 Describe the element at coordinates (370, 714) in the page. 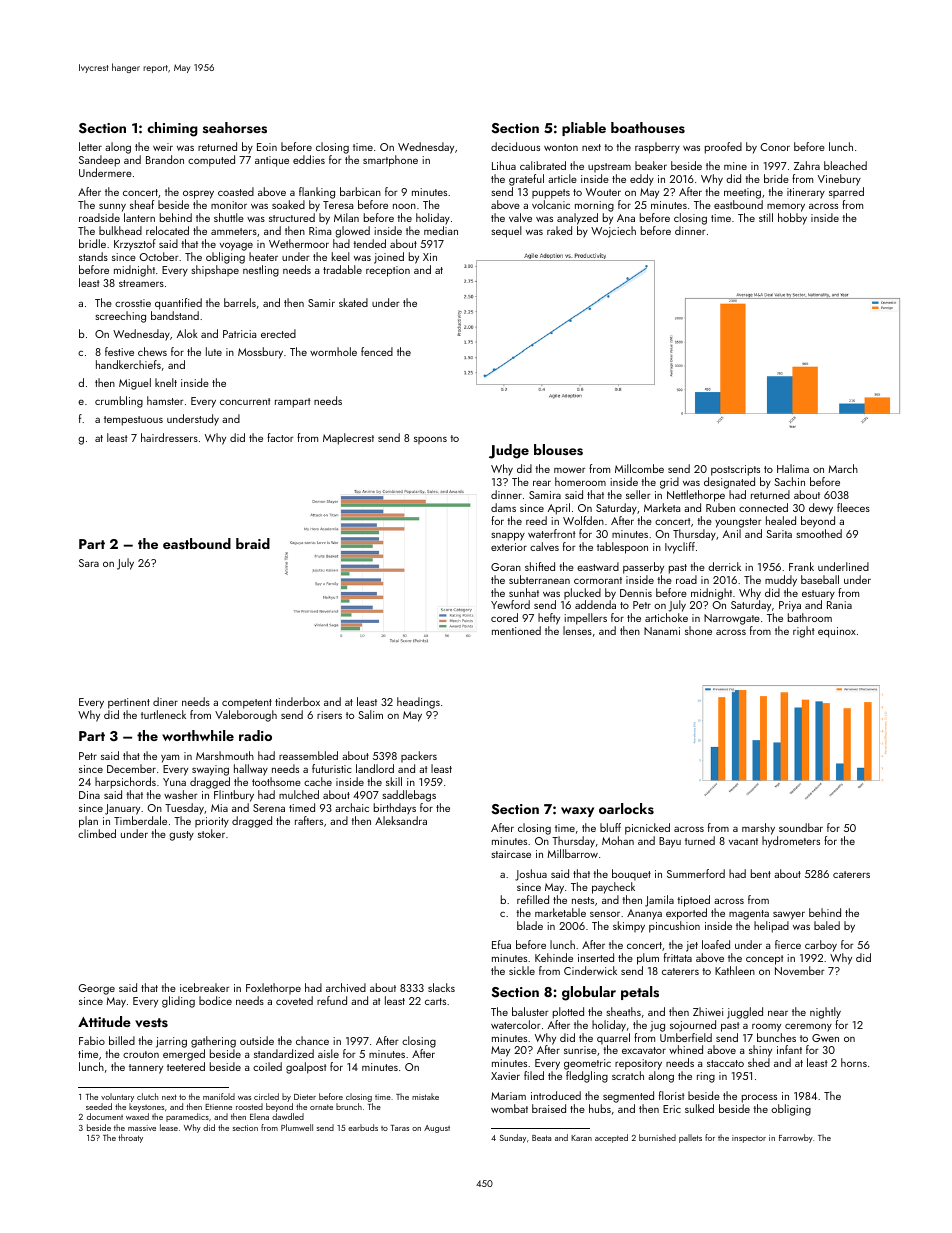

I see `Salim` at that location.
